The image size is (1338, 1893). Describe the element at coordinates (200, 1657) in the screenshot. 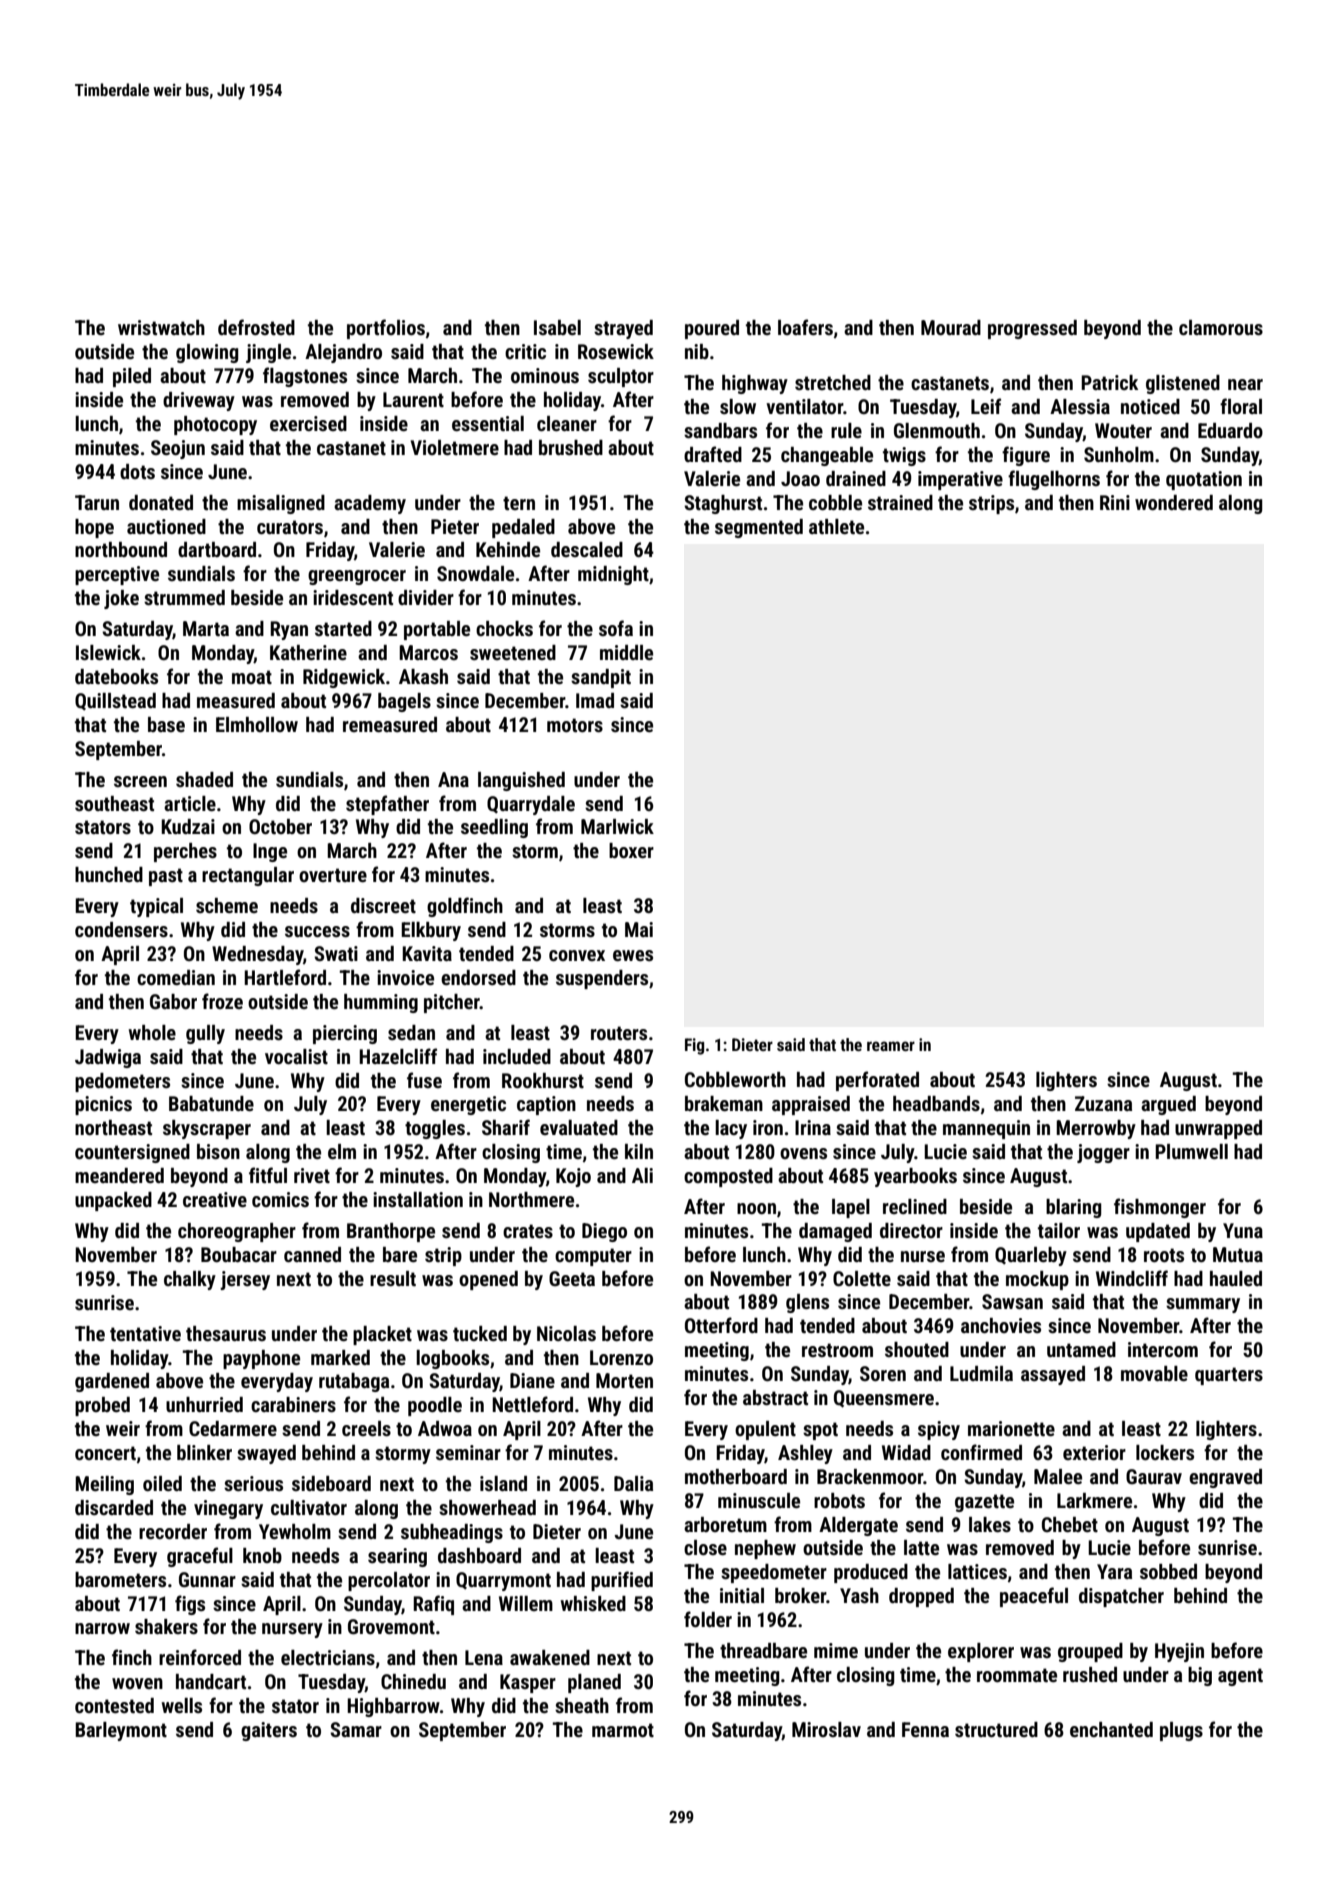

I see `reinforced` at that location.
